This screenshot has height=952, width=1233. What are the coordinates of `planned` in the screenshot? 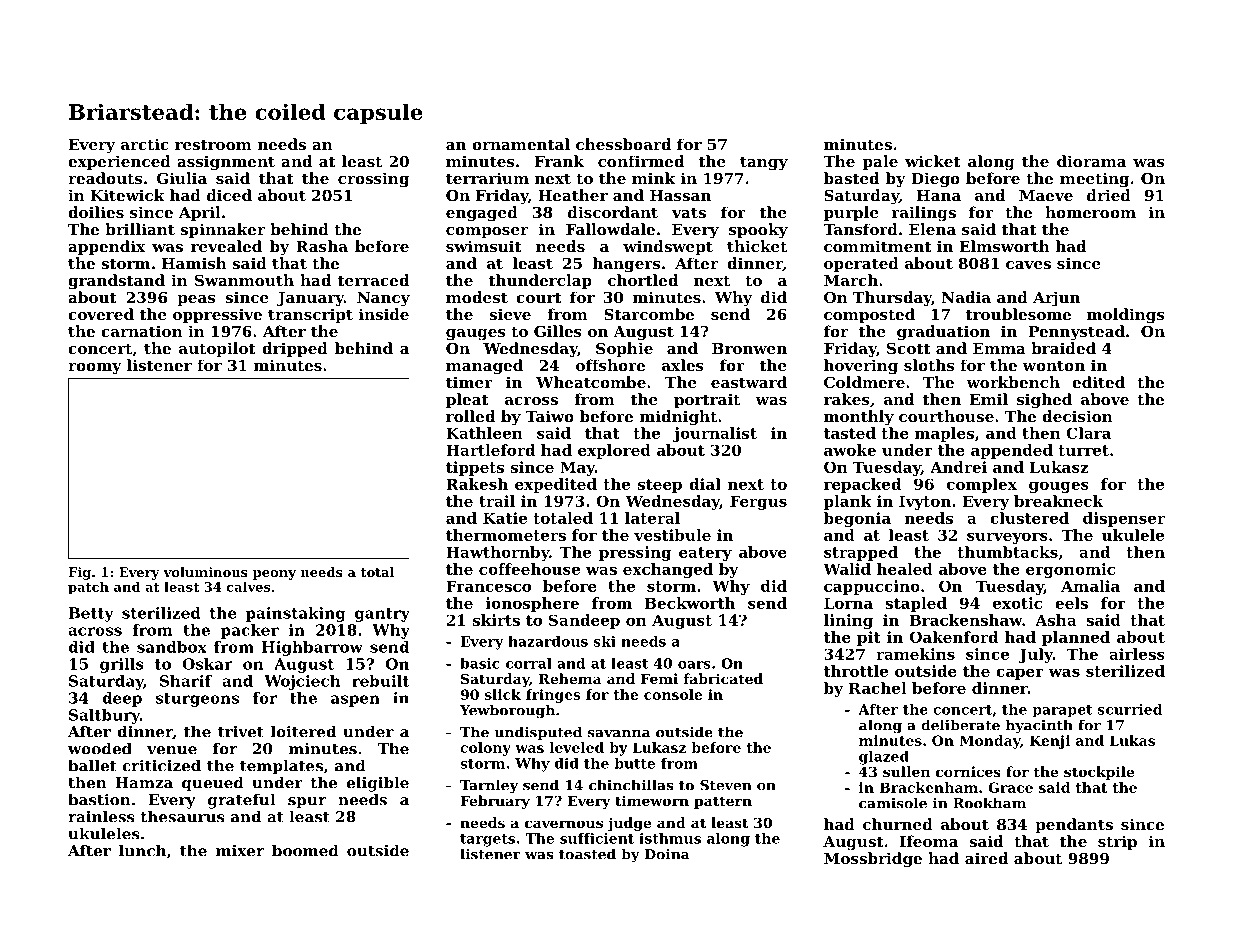 It's located at (1076, 638).
